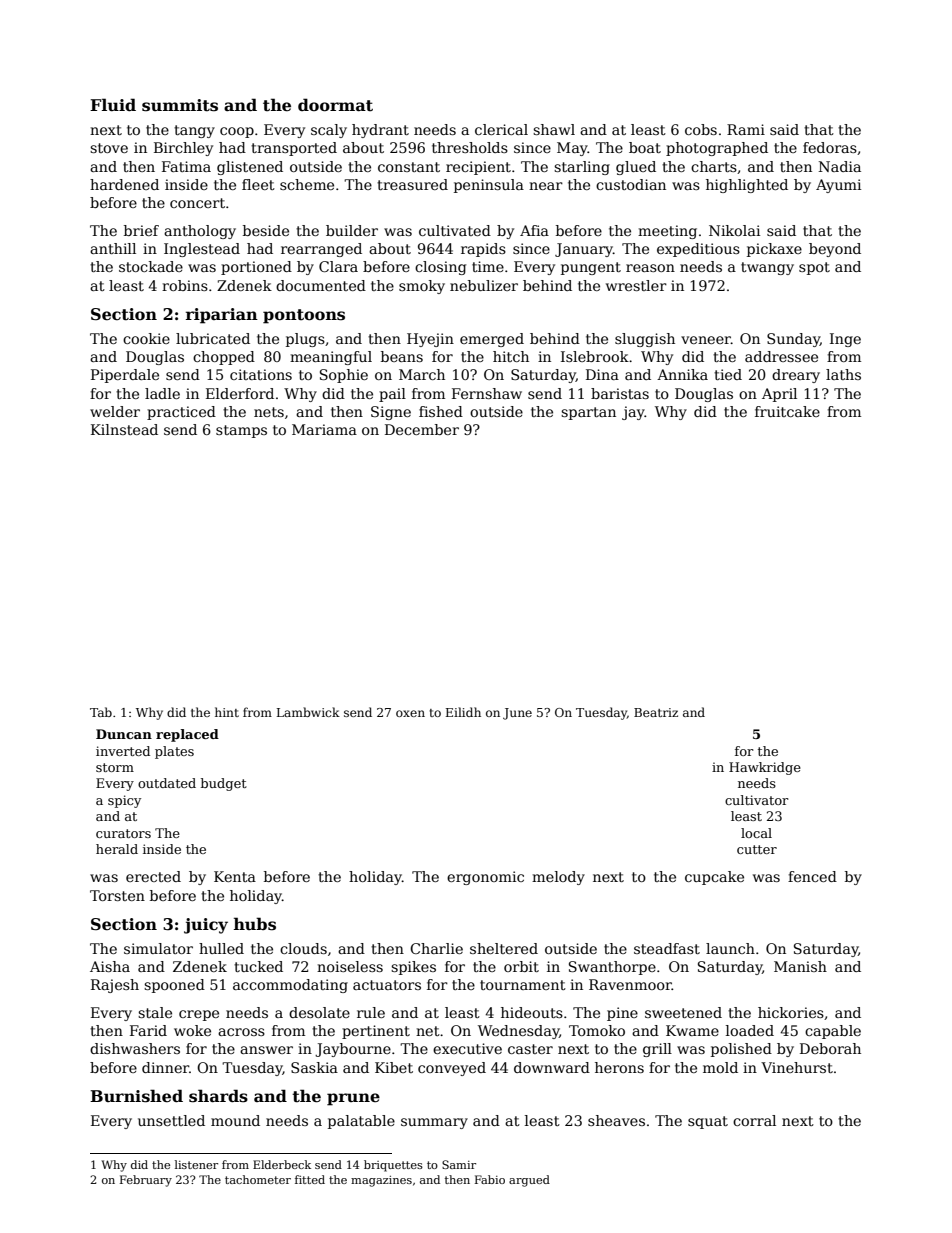 The width and height of the document is (952, 1233). Describe the element at coordinates (235, 876) in the document. I see `Kenta` at that location.
